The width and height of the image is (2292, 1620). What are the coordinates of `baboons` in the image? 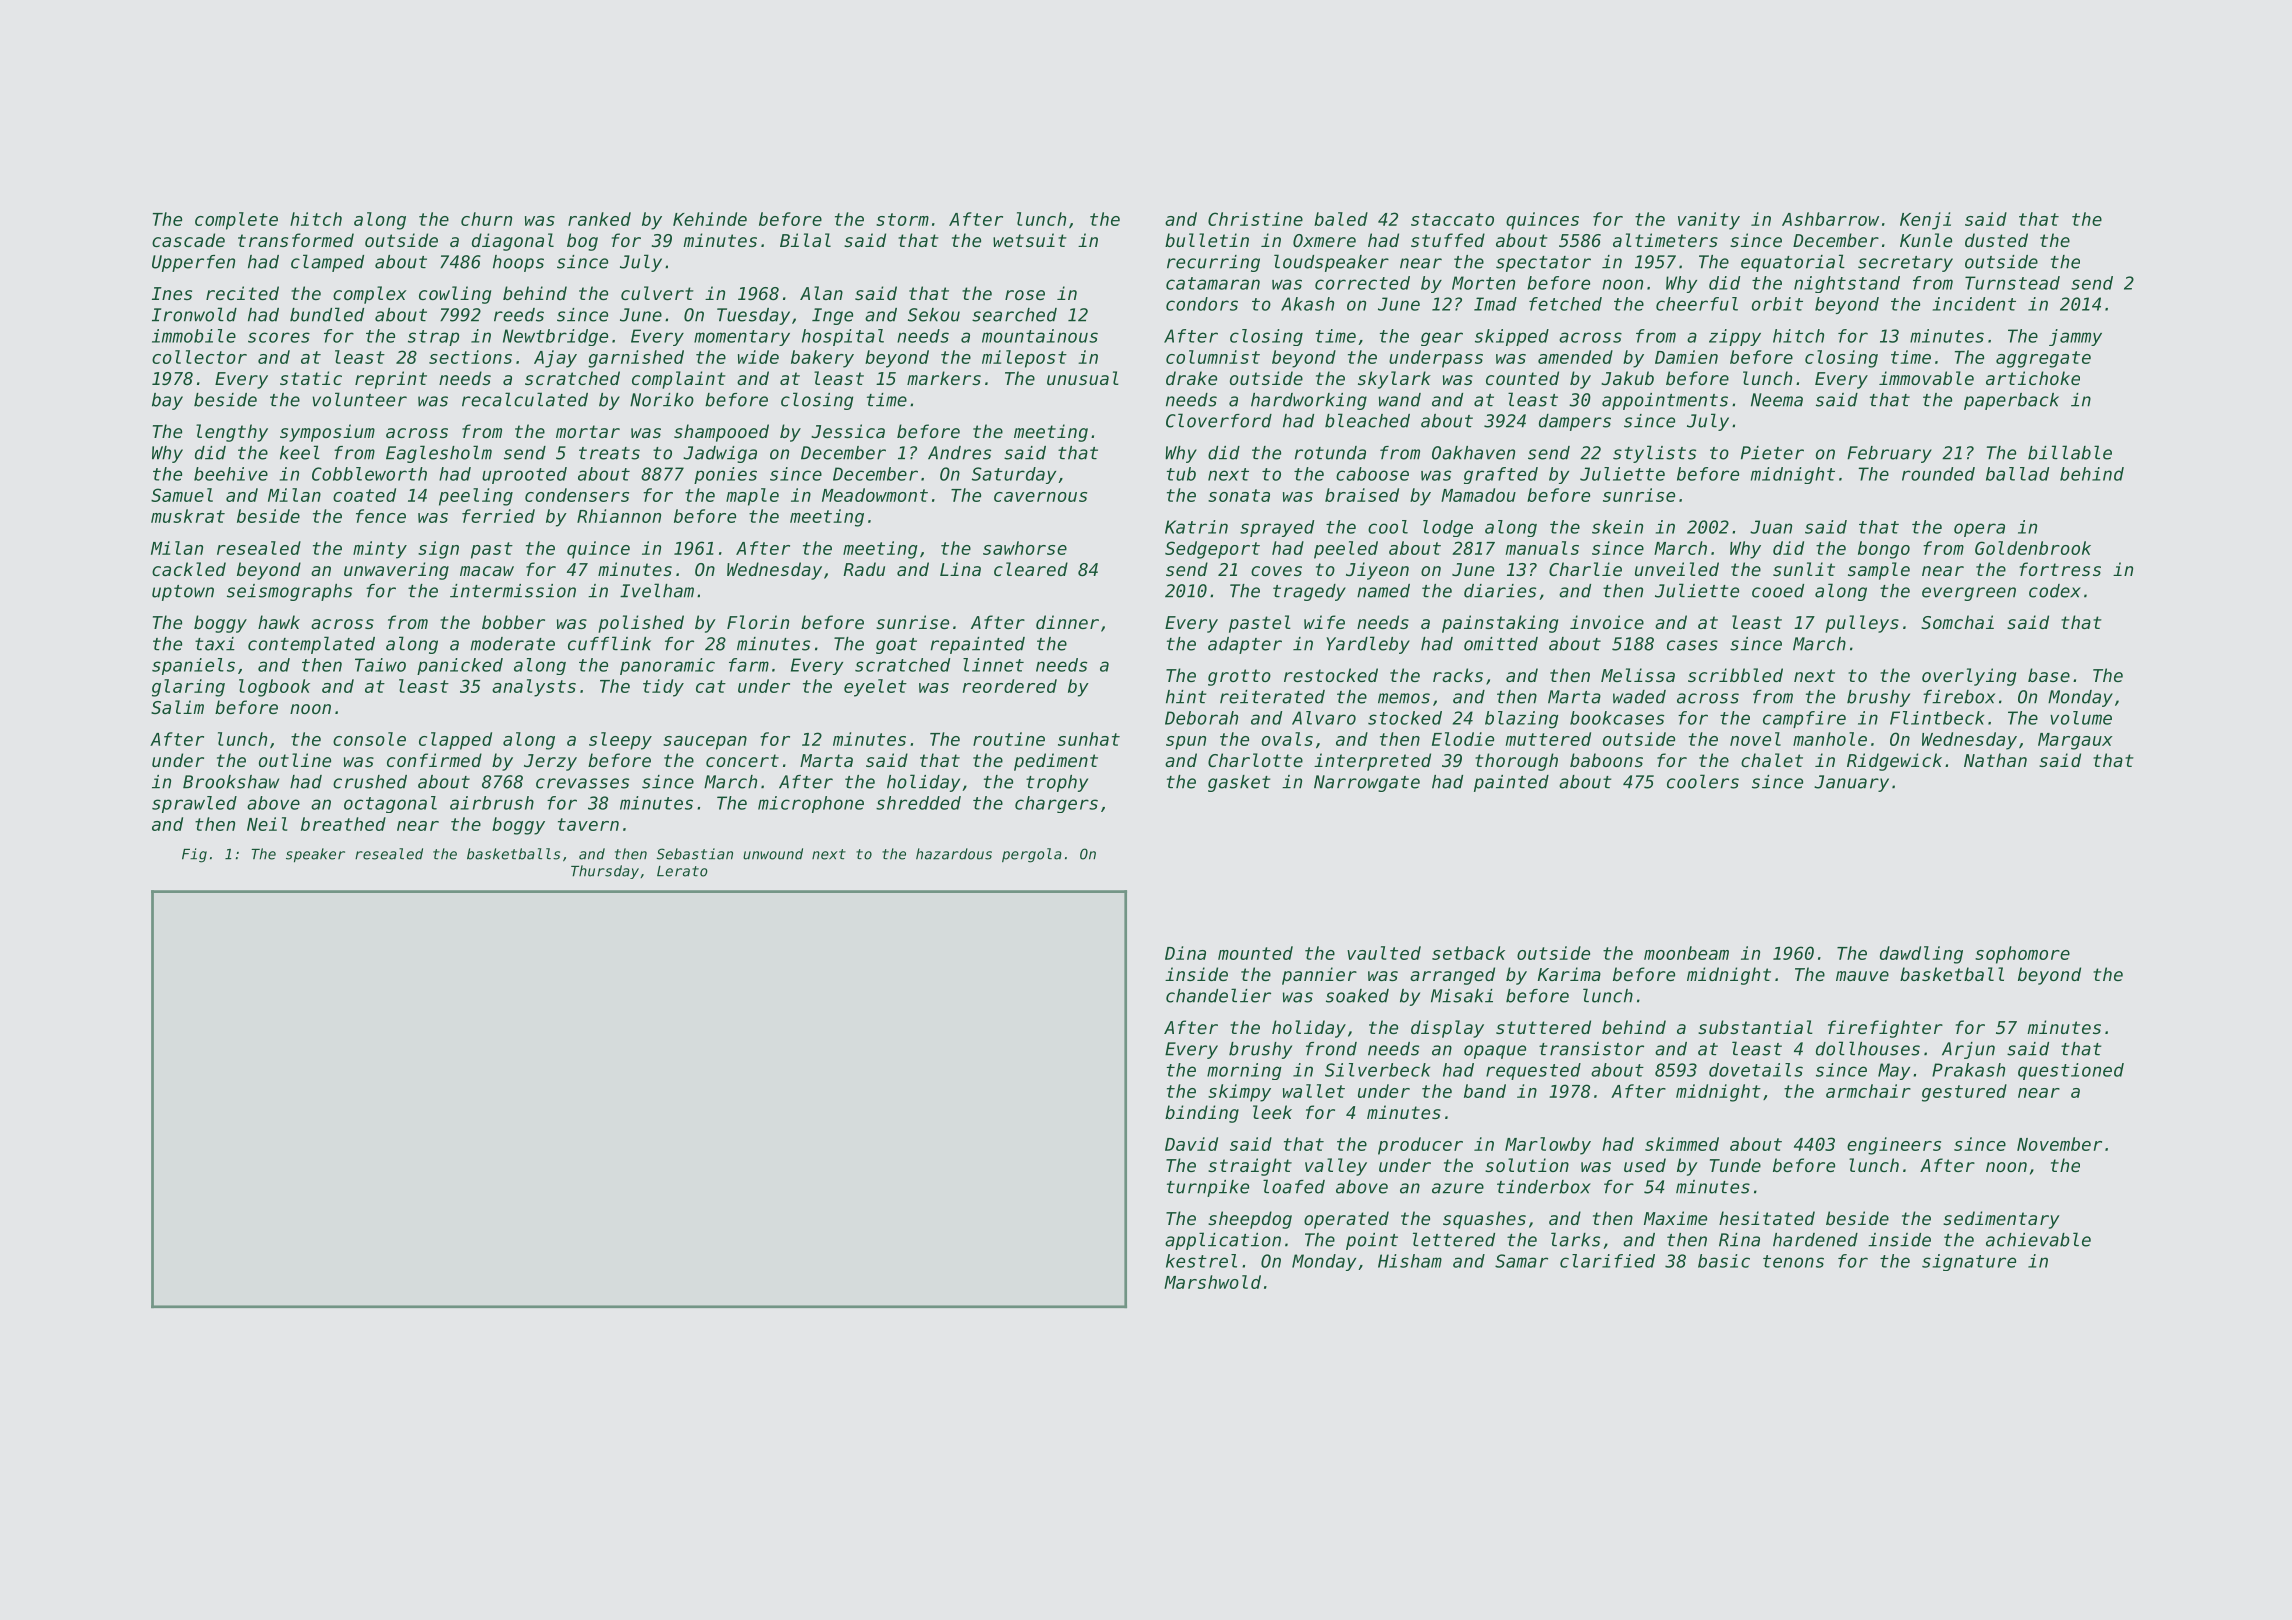 It's located at (1606, 760).
